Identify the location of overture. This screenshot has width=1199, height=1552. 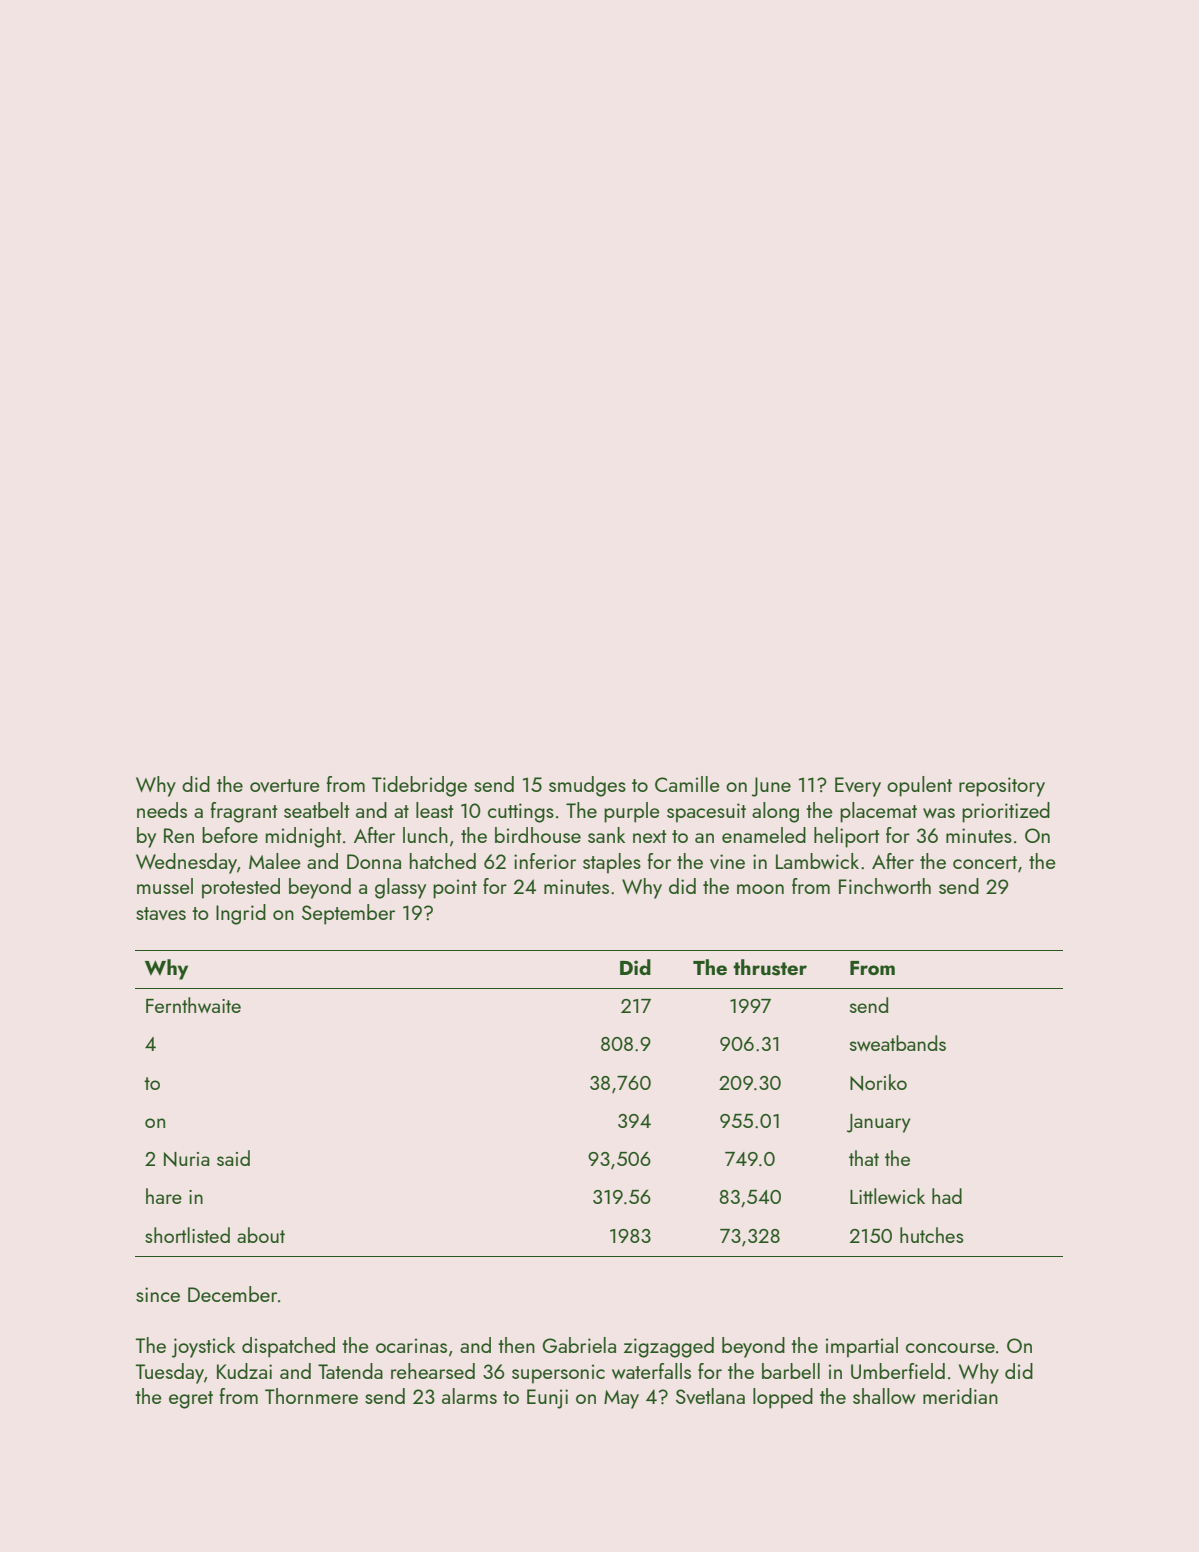
(285, 785).
